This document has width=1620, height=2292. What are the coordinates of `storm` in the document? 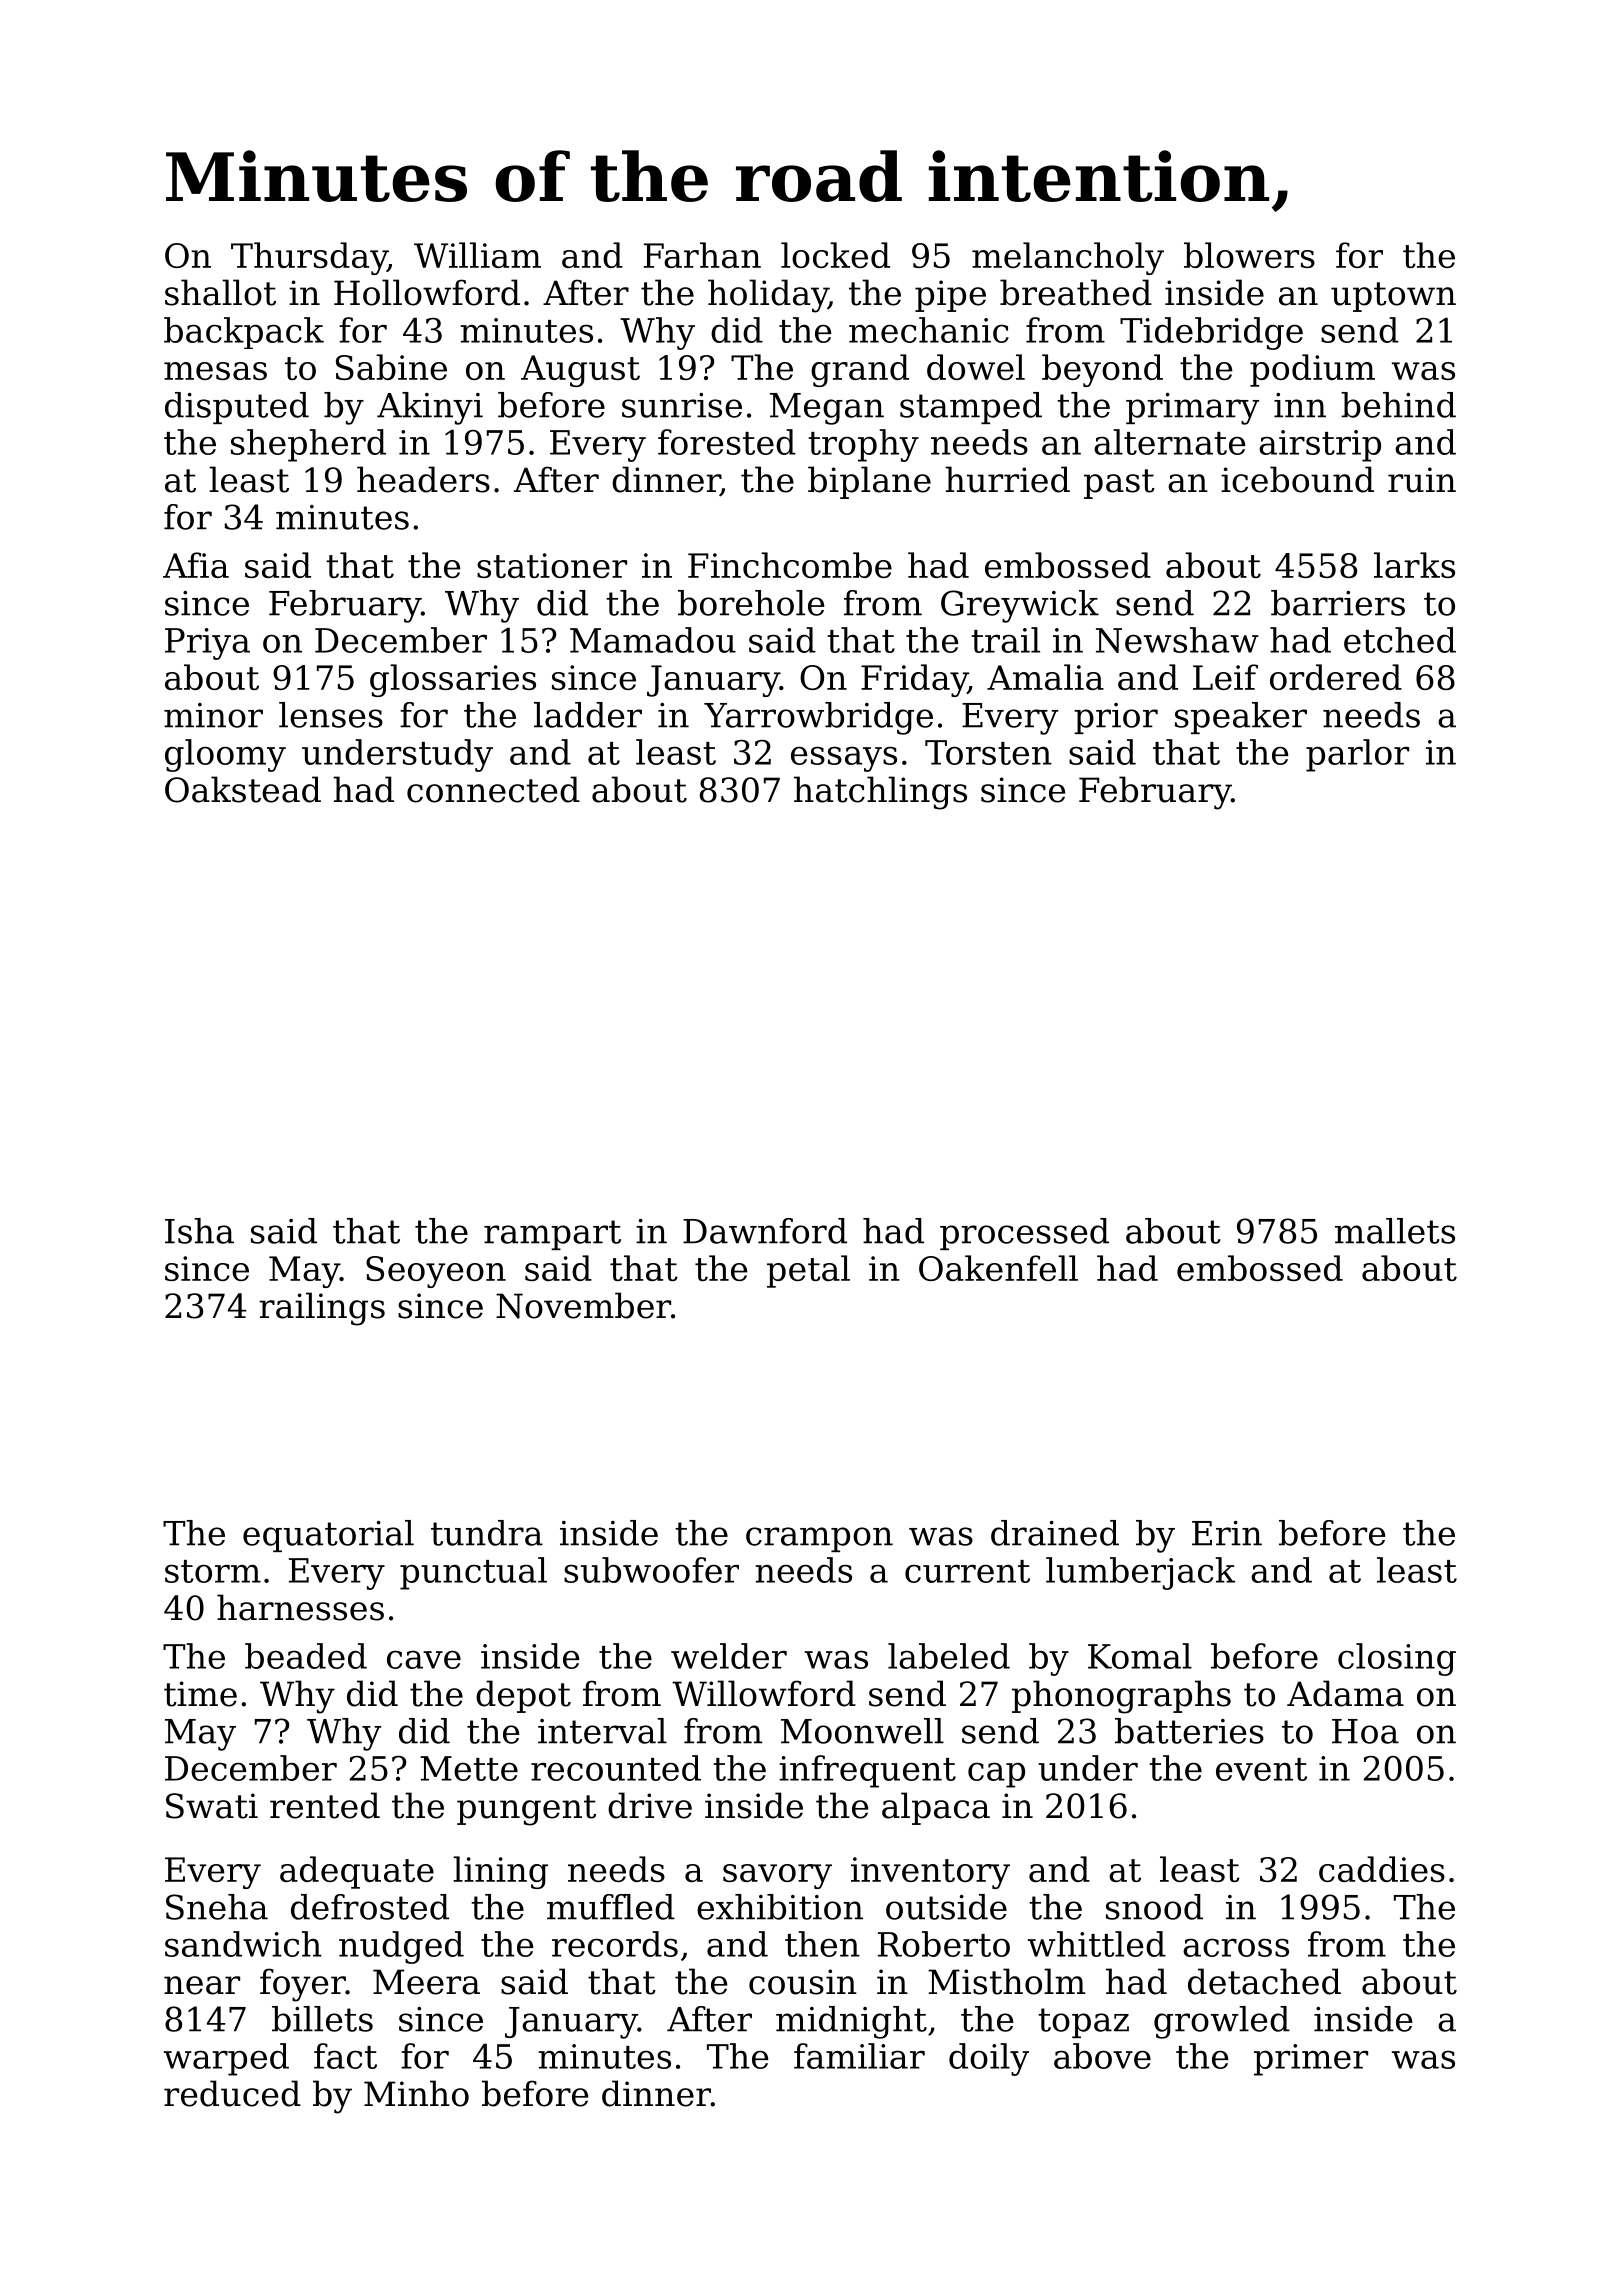 It's located at (213, 1571).
